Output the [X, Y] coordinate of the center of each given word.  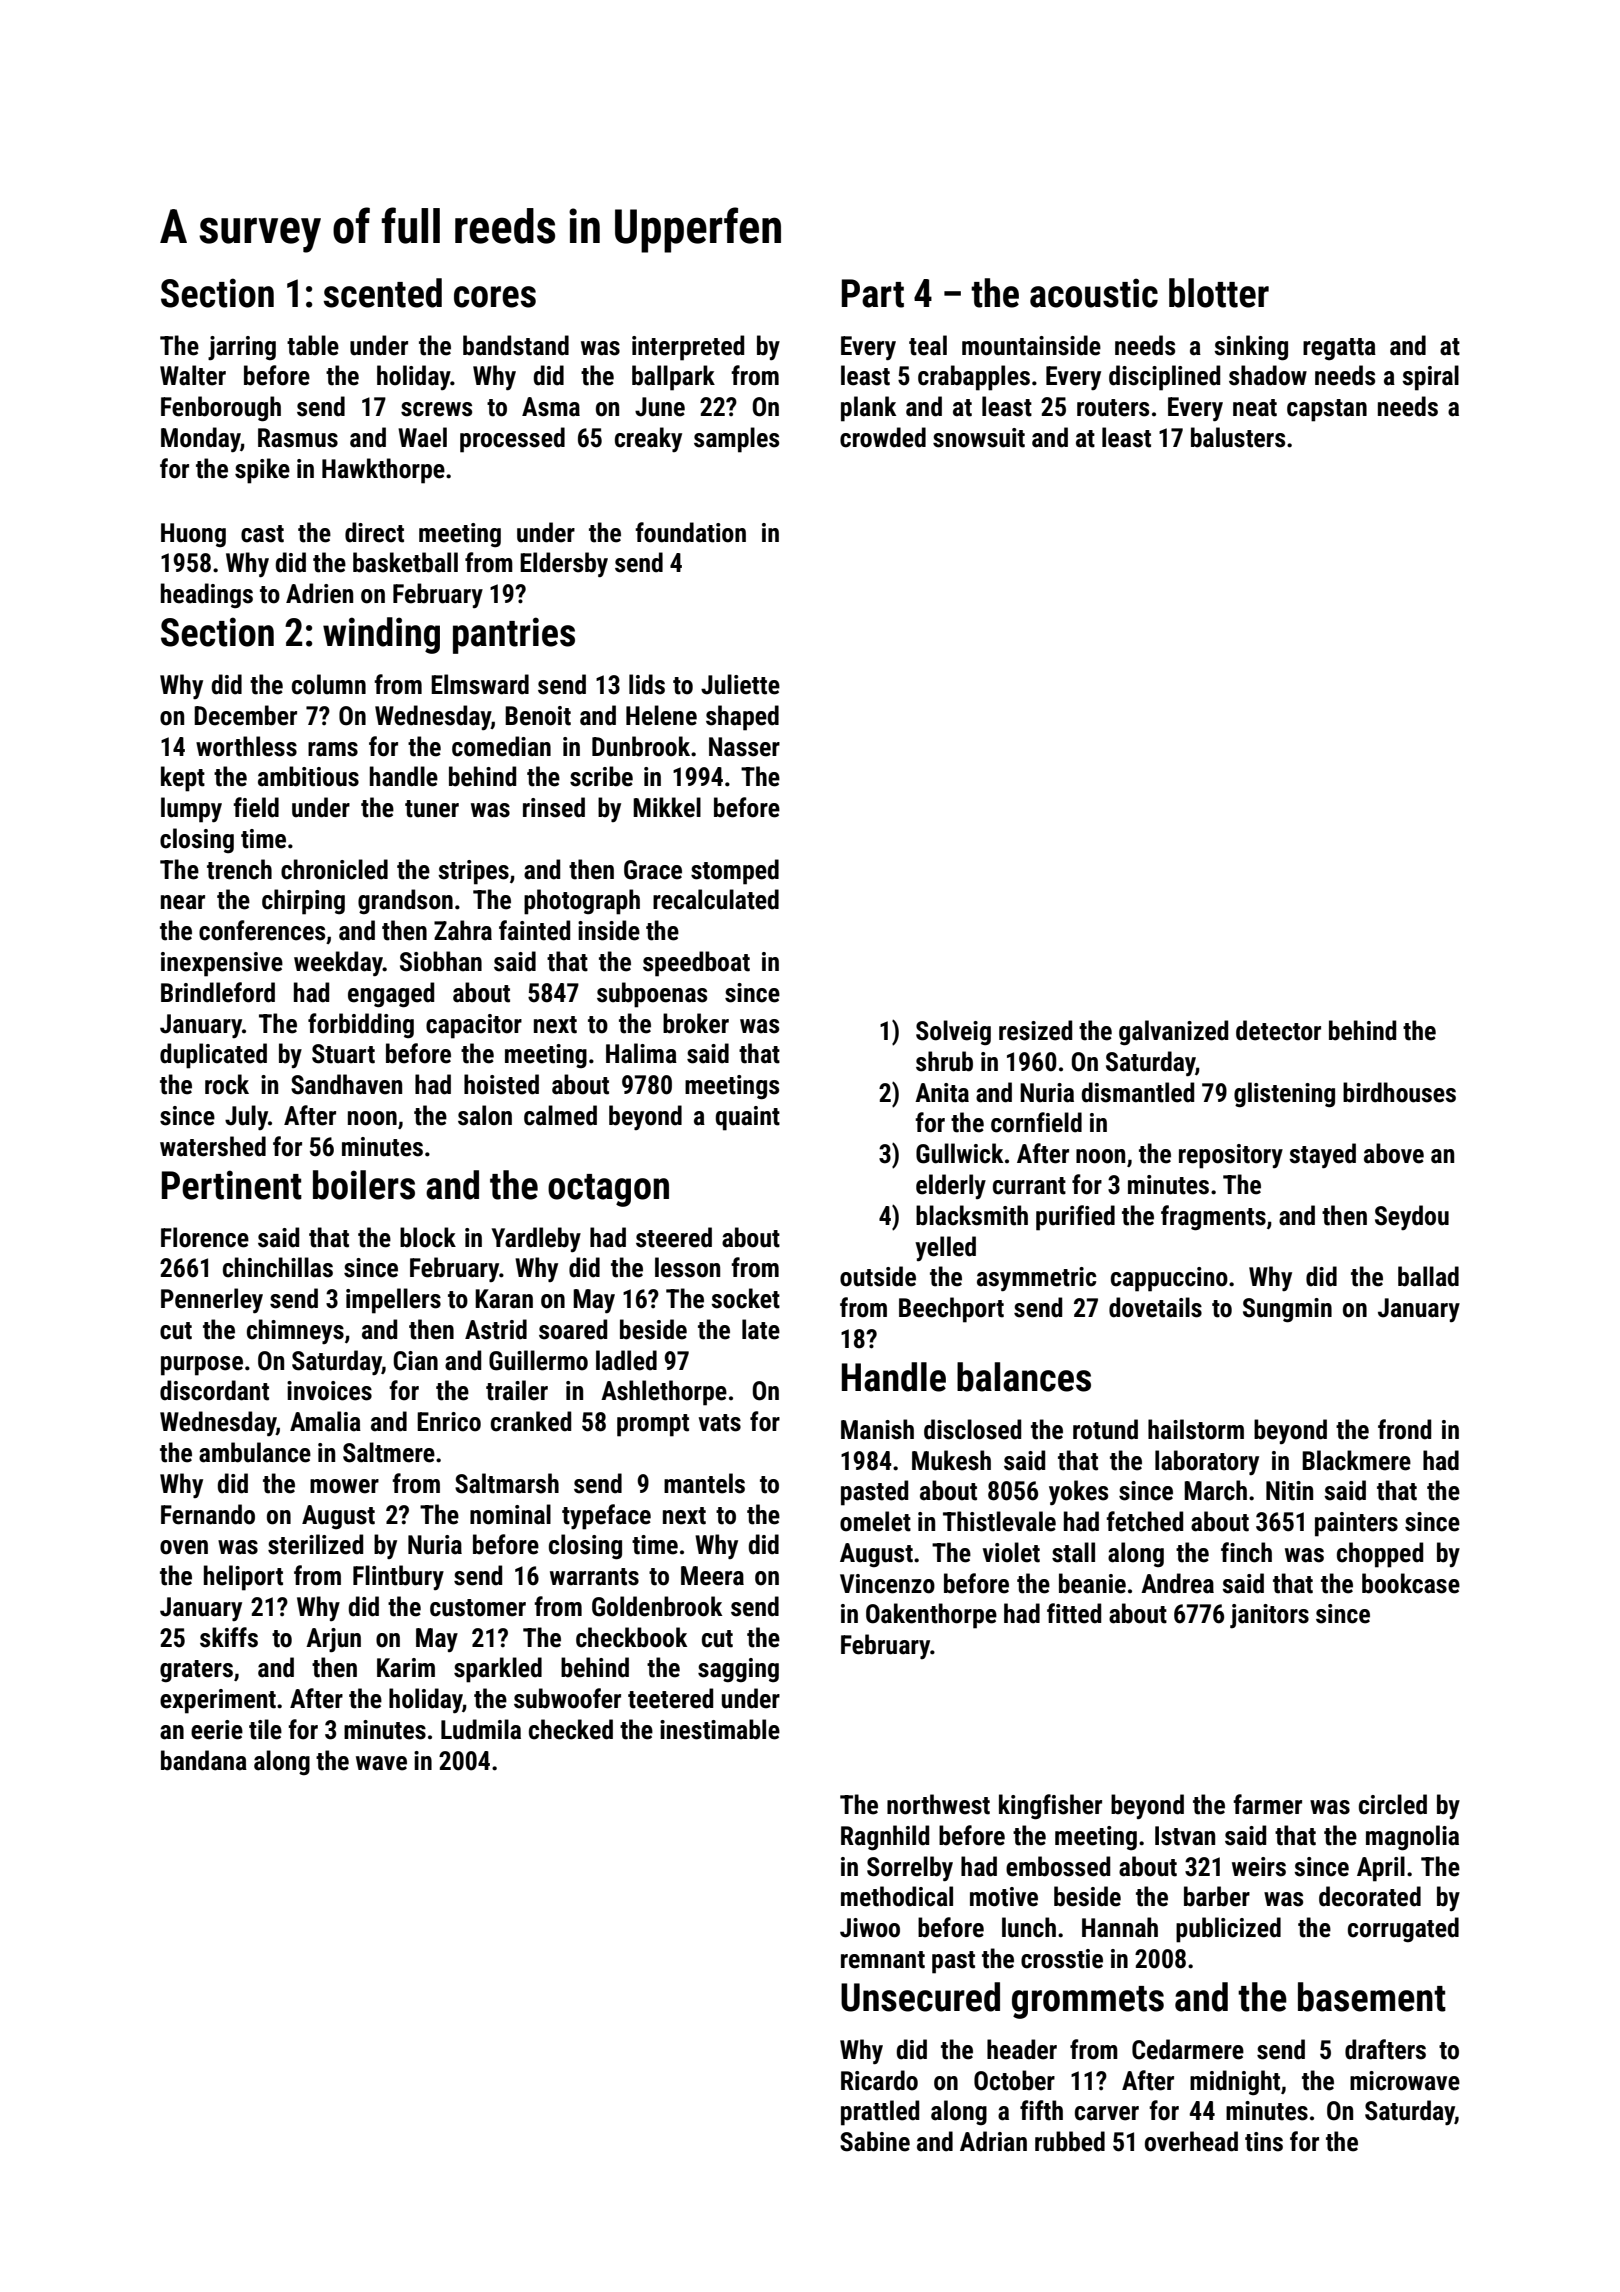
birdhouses [1399, 1092]
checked [571, 1729]
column [329, 684]
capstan [1327, 410]
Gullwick [959, 1153]
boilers [364, 1185]
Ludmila [481, 1729]
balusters [1238, 437]
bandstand [516, 345]
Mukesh [951, 1460]
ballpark [673, 378]
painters [1356, 1524]
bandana [204, 1760]
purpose [202, 1366]
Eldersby [564, 565]
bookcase [1411, 1583]
